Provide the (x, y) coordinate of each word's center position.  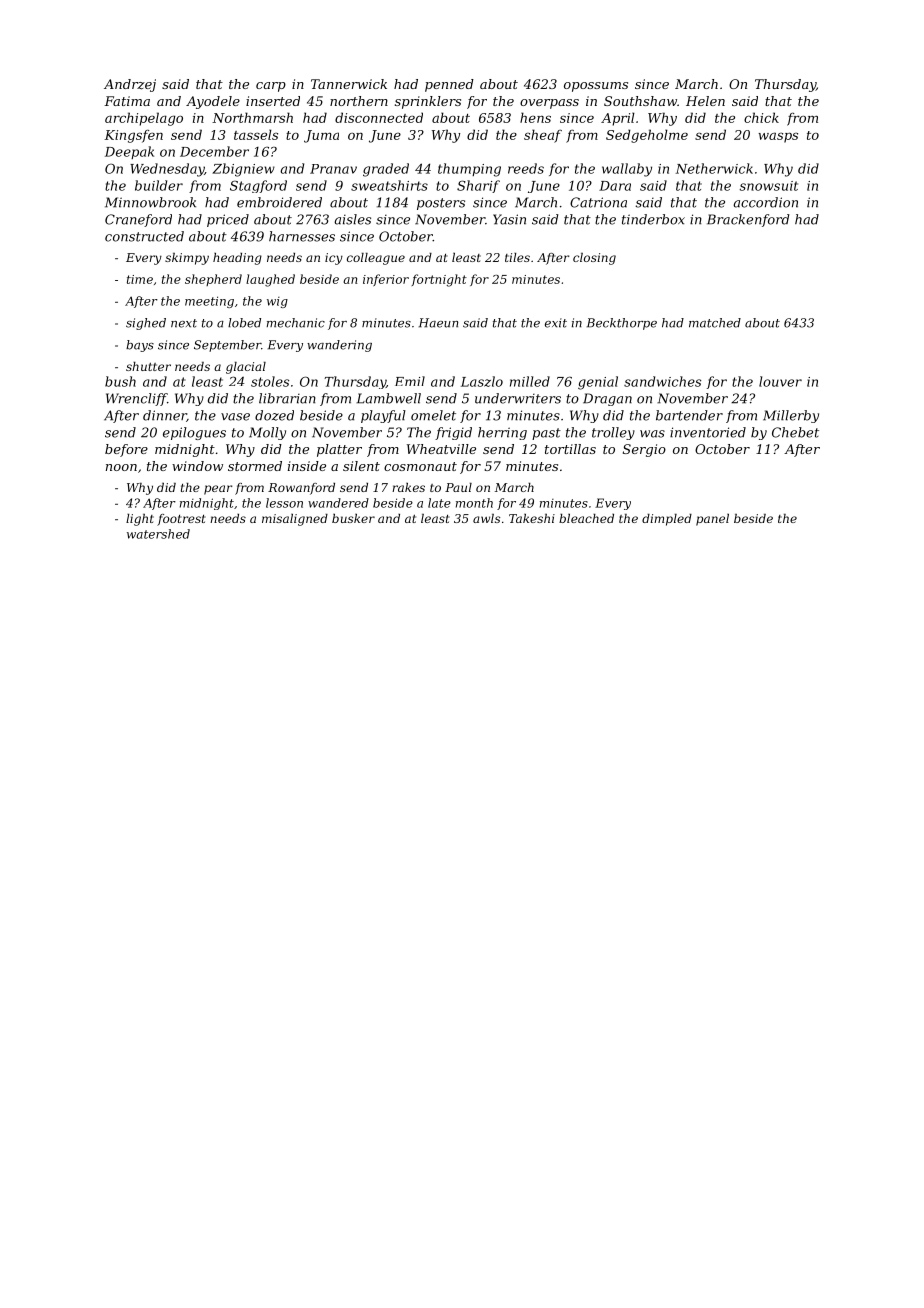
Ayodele (213, 102)
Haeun (438, 323)
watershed (158, 534)
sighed (146, 324)
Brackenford (748, 220)
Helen (705, 101)
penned (449, 85)
